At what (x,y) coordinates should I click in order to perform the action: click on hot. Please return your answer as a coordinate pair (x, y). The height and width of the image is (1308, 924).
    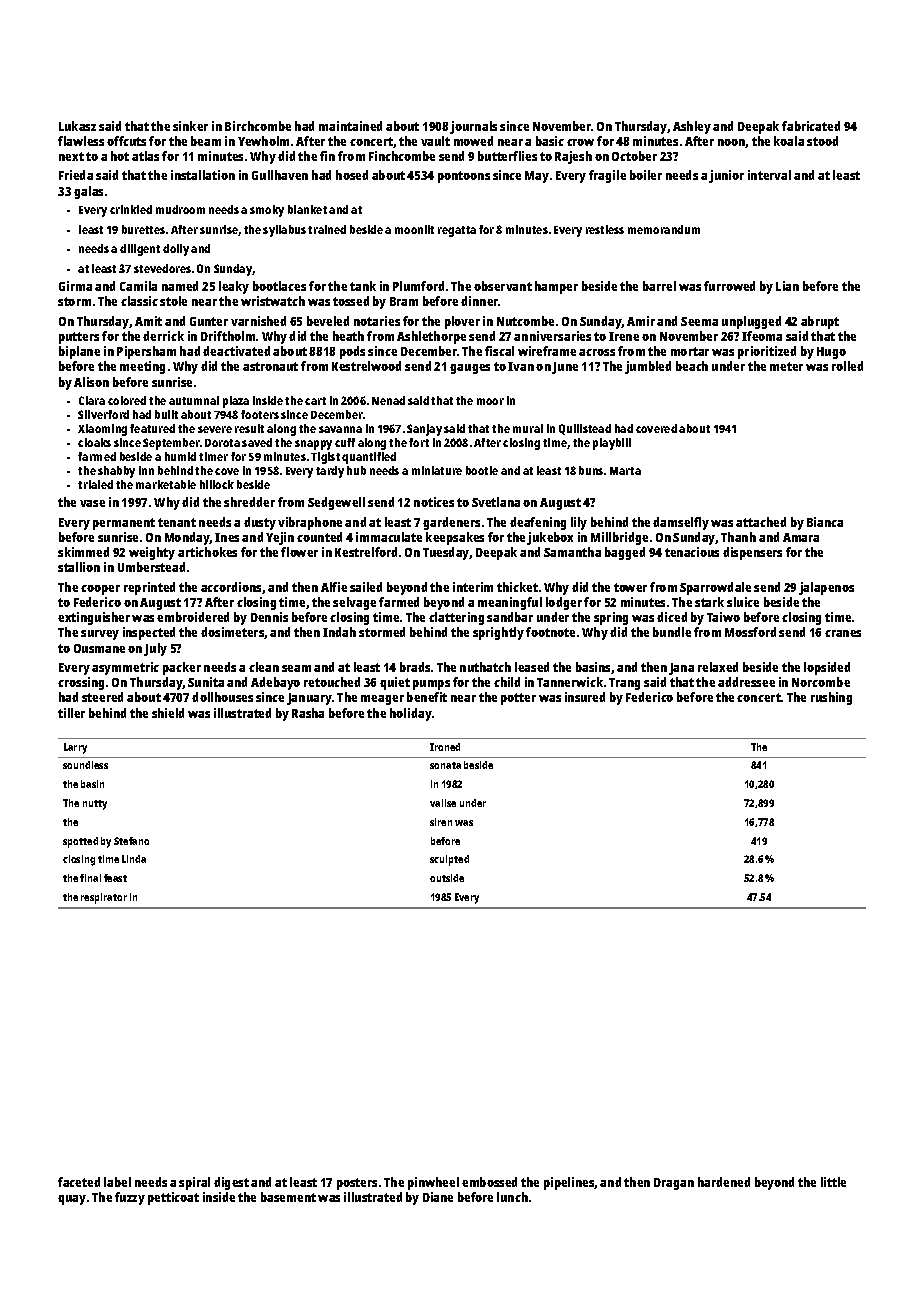
    Looking at the image, I should click on (120, 156).
